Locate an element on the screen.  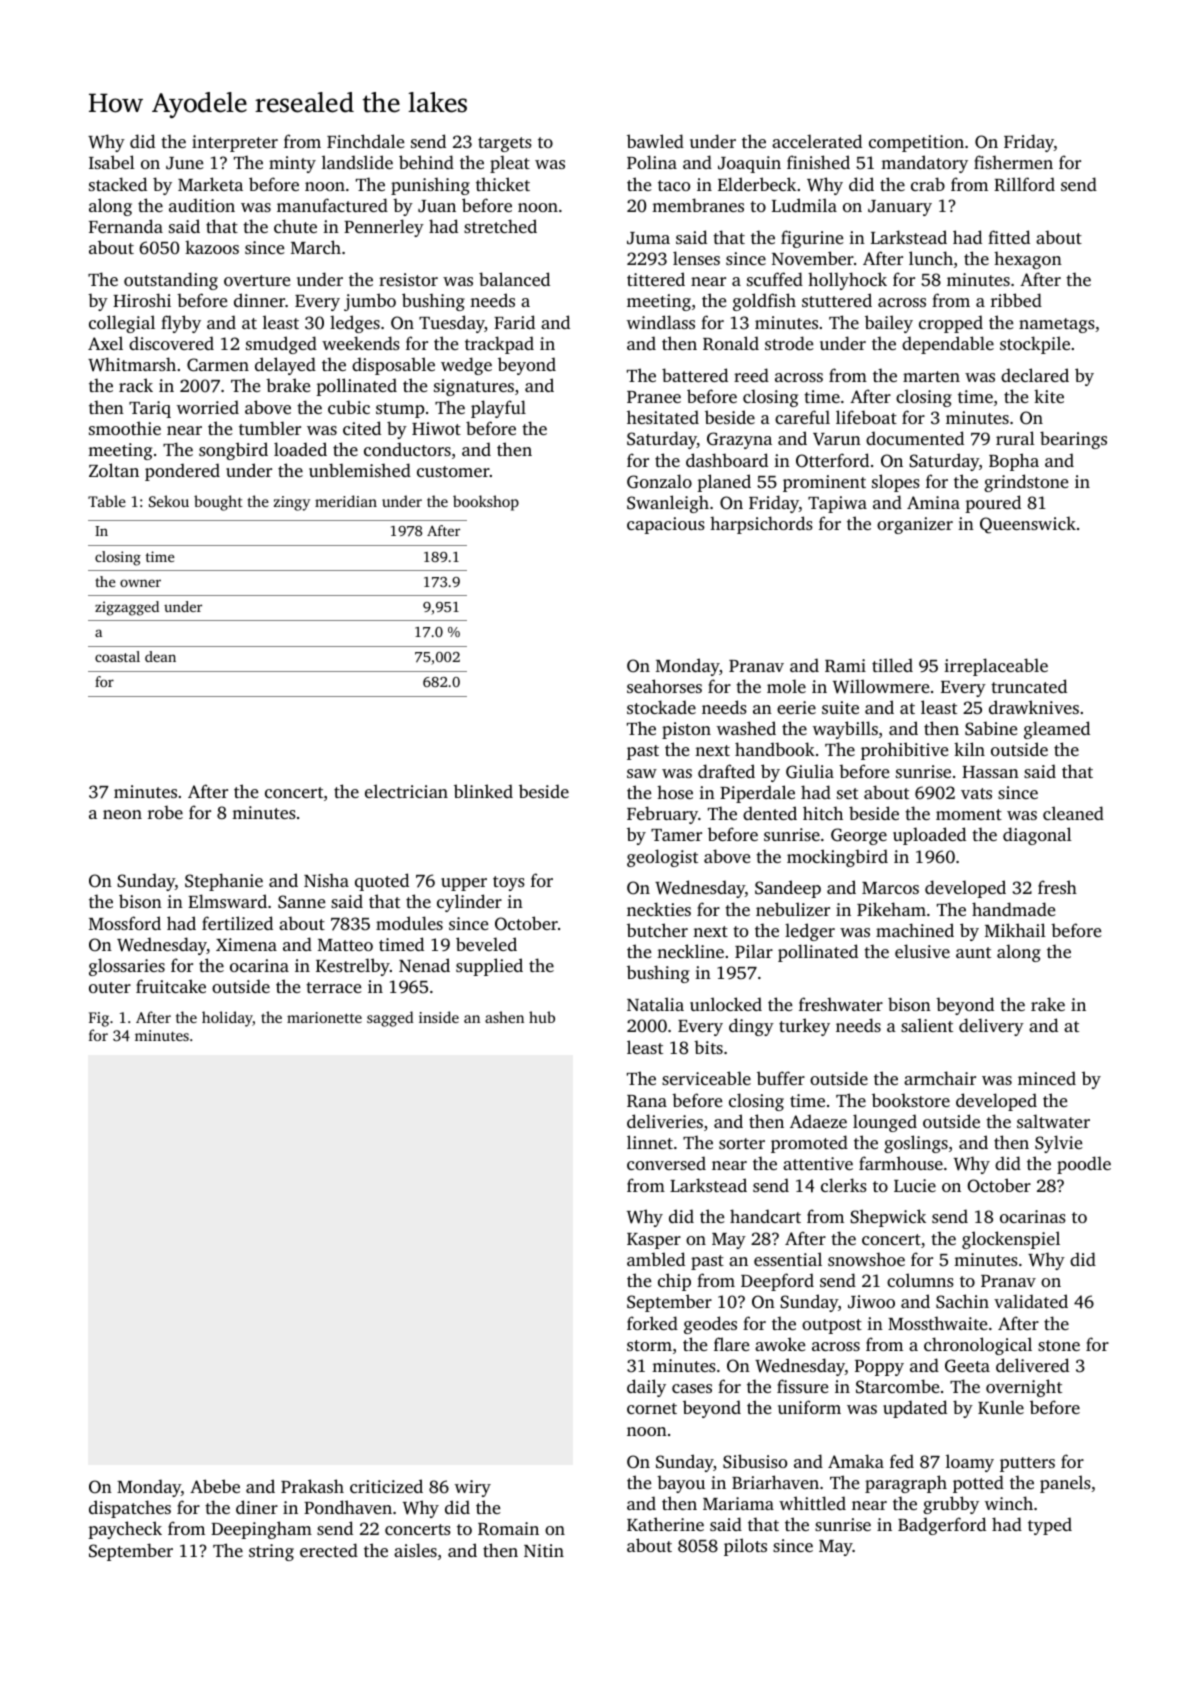
paycheck is located at coordinates (125, 1530).
